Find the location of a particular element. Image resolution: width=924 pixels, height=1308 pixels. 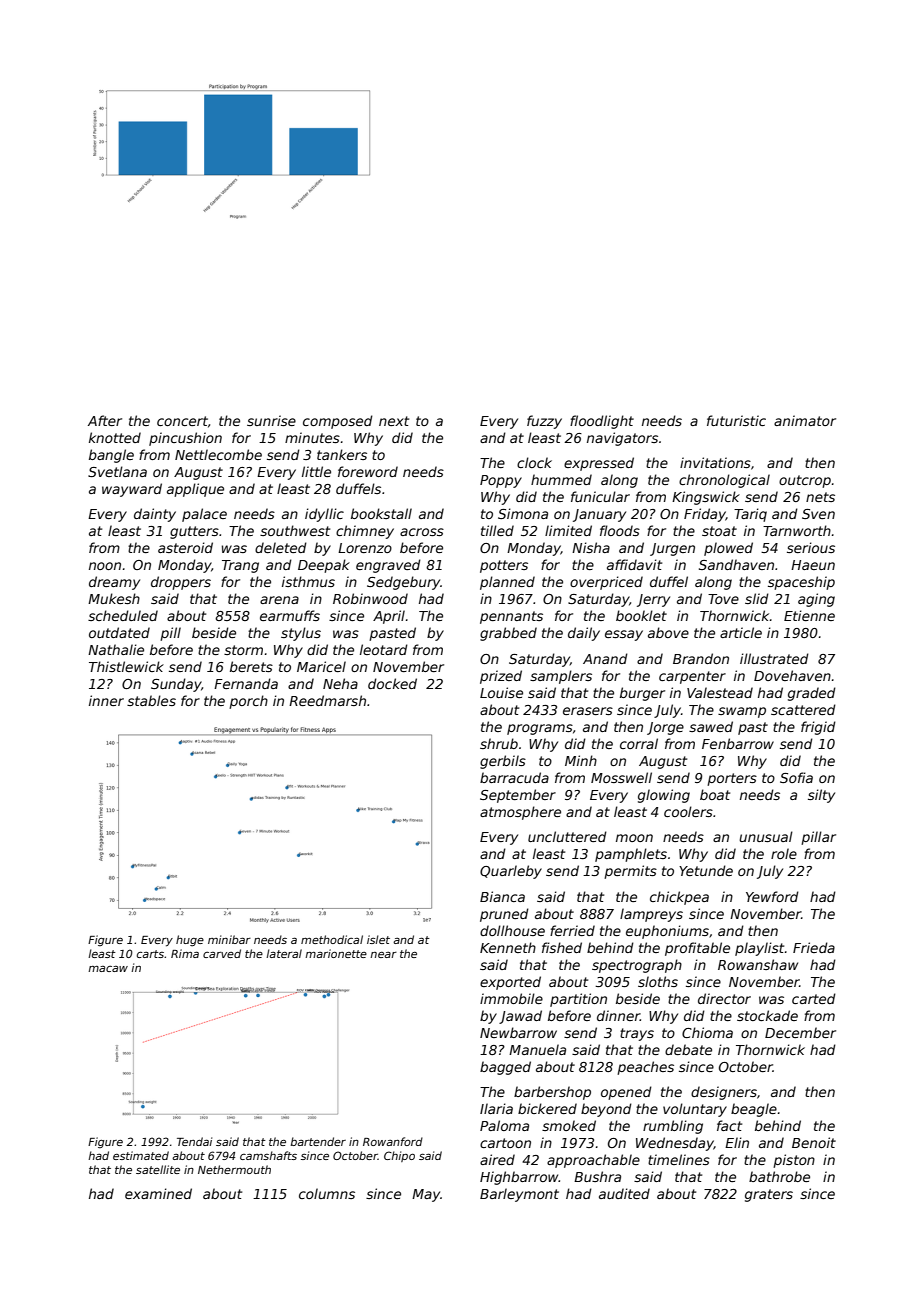

examined is located at coordinates (158, 1193).
